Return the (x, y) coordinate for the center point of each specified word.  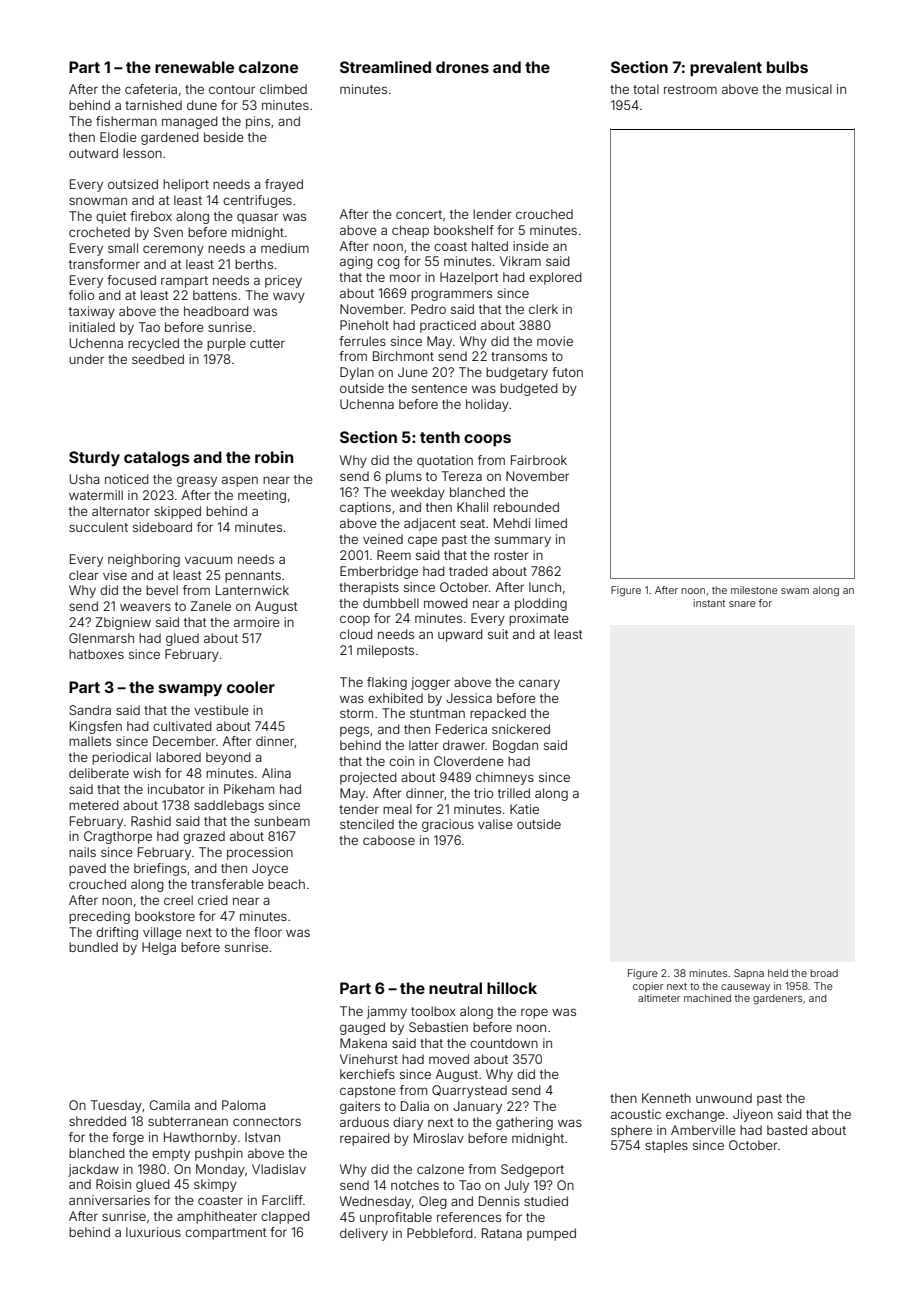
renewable (194, 67)
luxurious (153, 1232)
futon (567, 372)
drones (462, 67)
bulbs (787, 67)
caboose (389, 840)
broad (824, 973)
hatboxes (96, 654)
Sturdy (94, 458)
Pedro (428, 309)
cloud (356, 634)
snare (742, 604)
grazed (204, 837)
